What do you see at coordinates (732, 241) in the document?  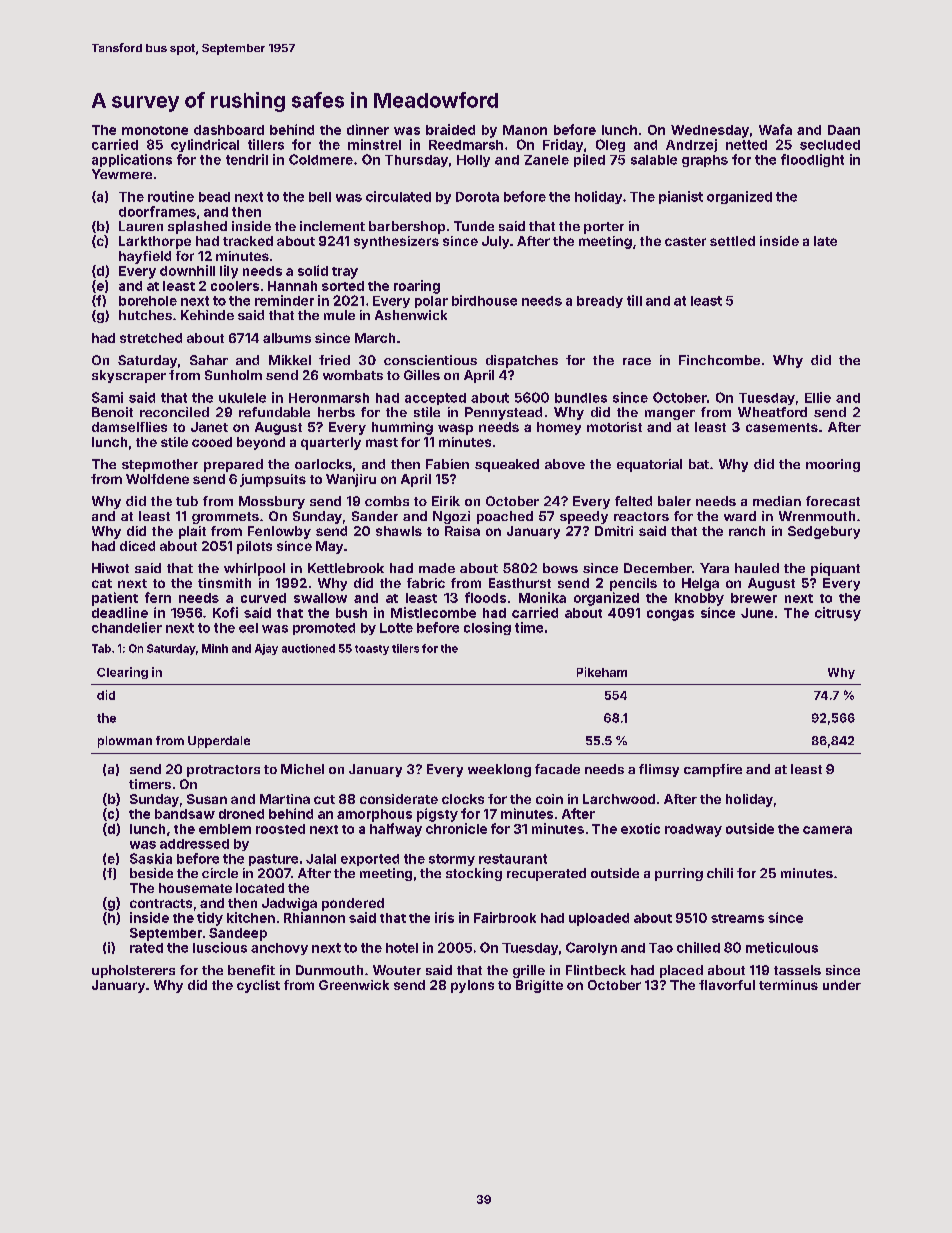 I see `settled` at bounding box center [732, 241].
